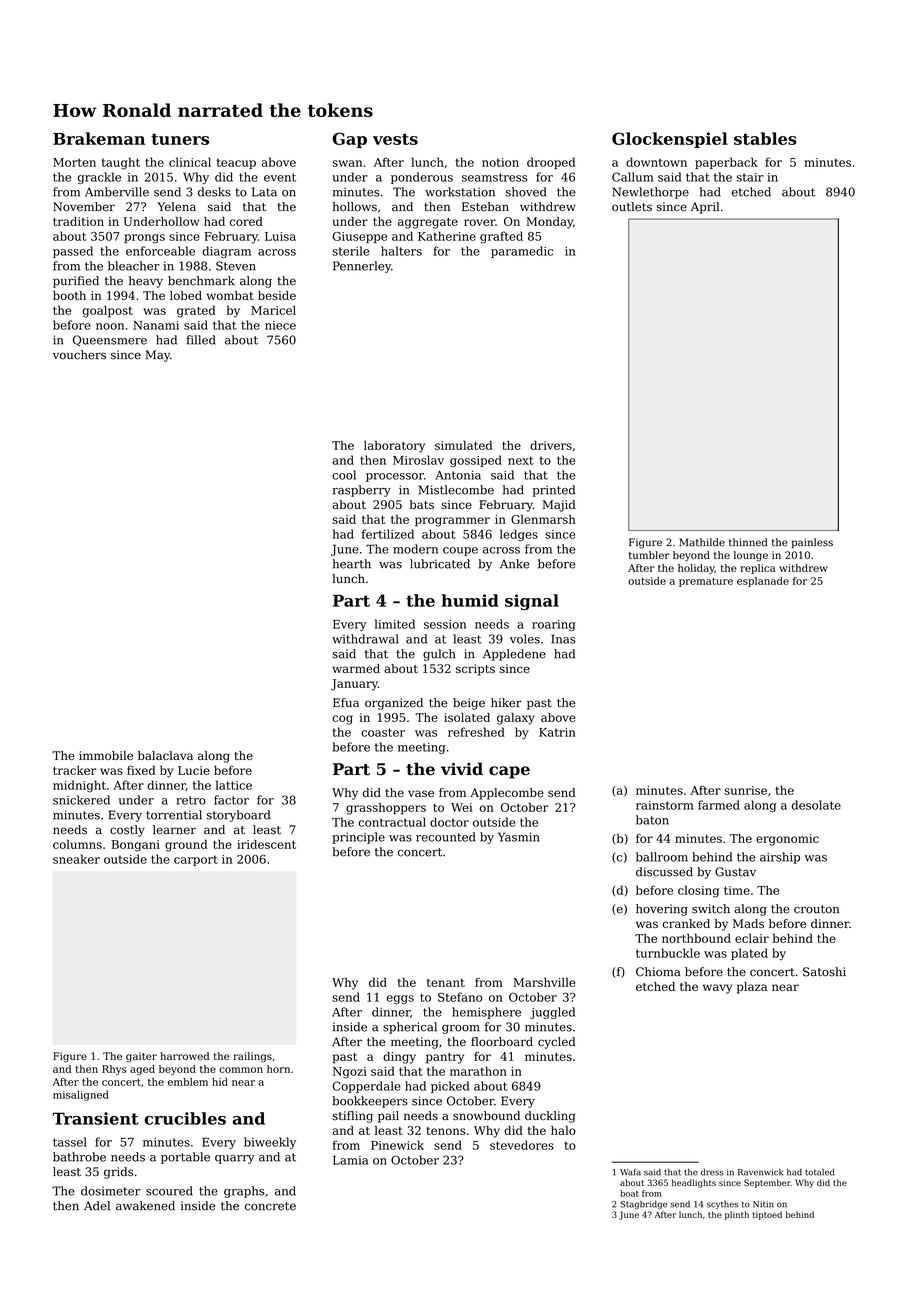 Image resolution: width=908 pixels, height=1316 pixels. Describe the element at coordinates (157, 356) in the document. I see `May` at that location.
